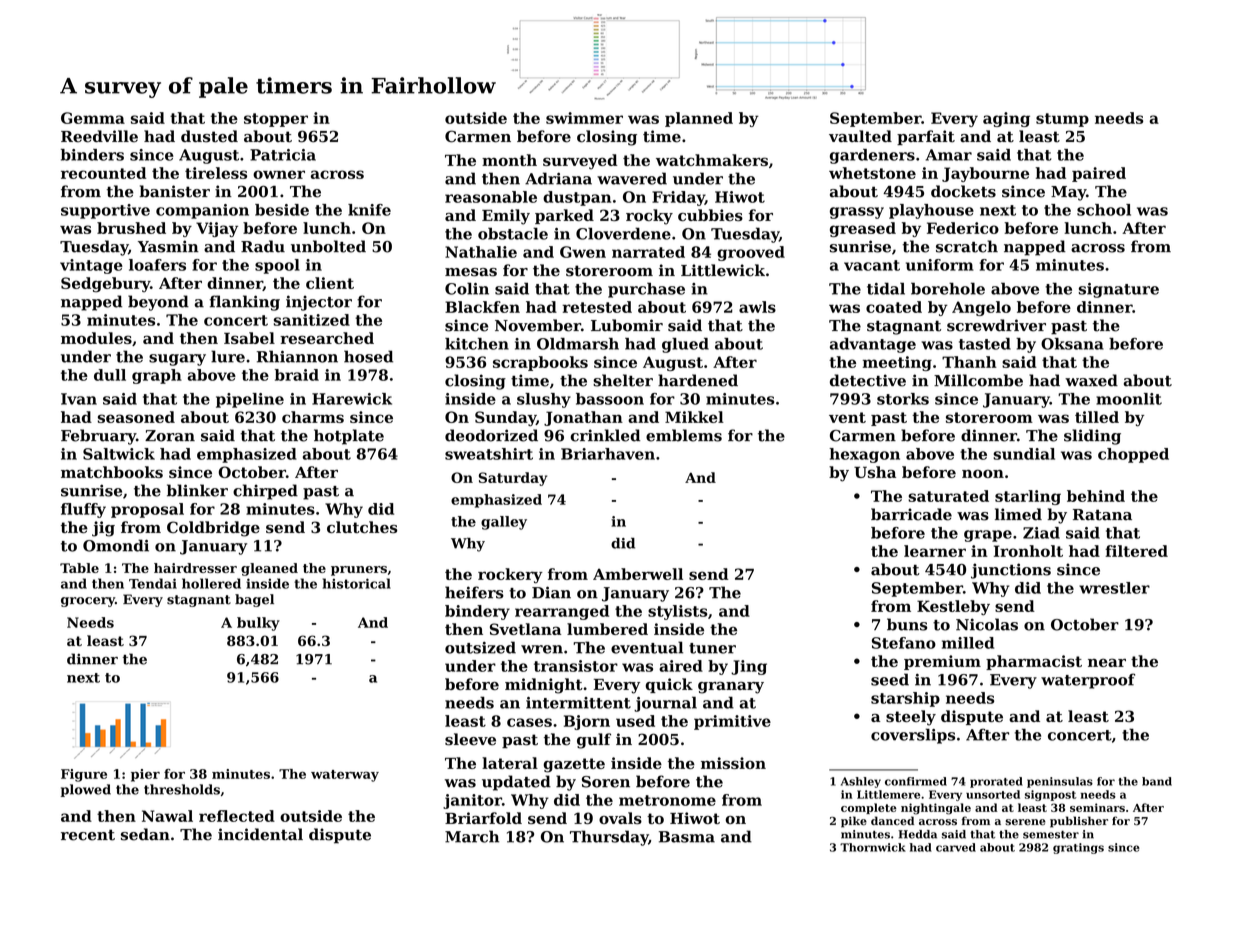  Describe the element at coordinates (1062, 120) in the screenshot. I see `stump` at that location.
